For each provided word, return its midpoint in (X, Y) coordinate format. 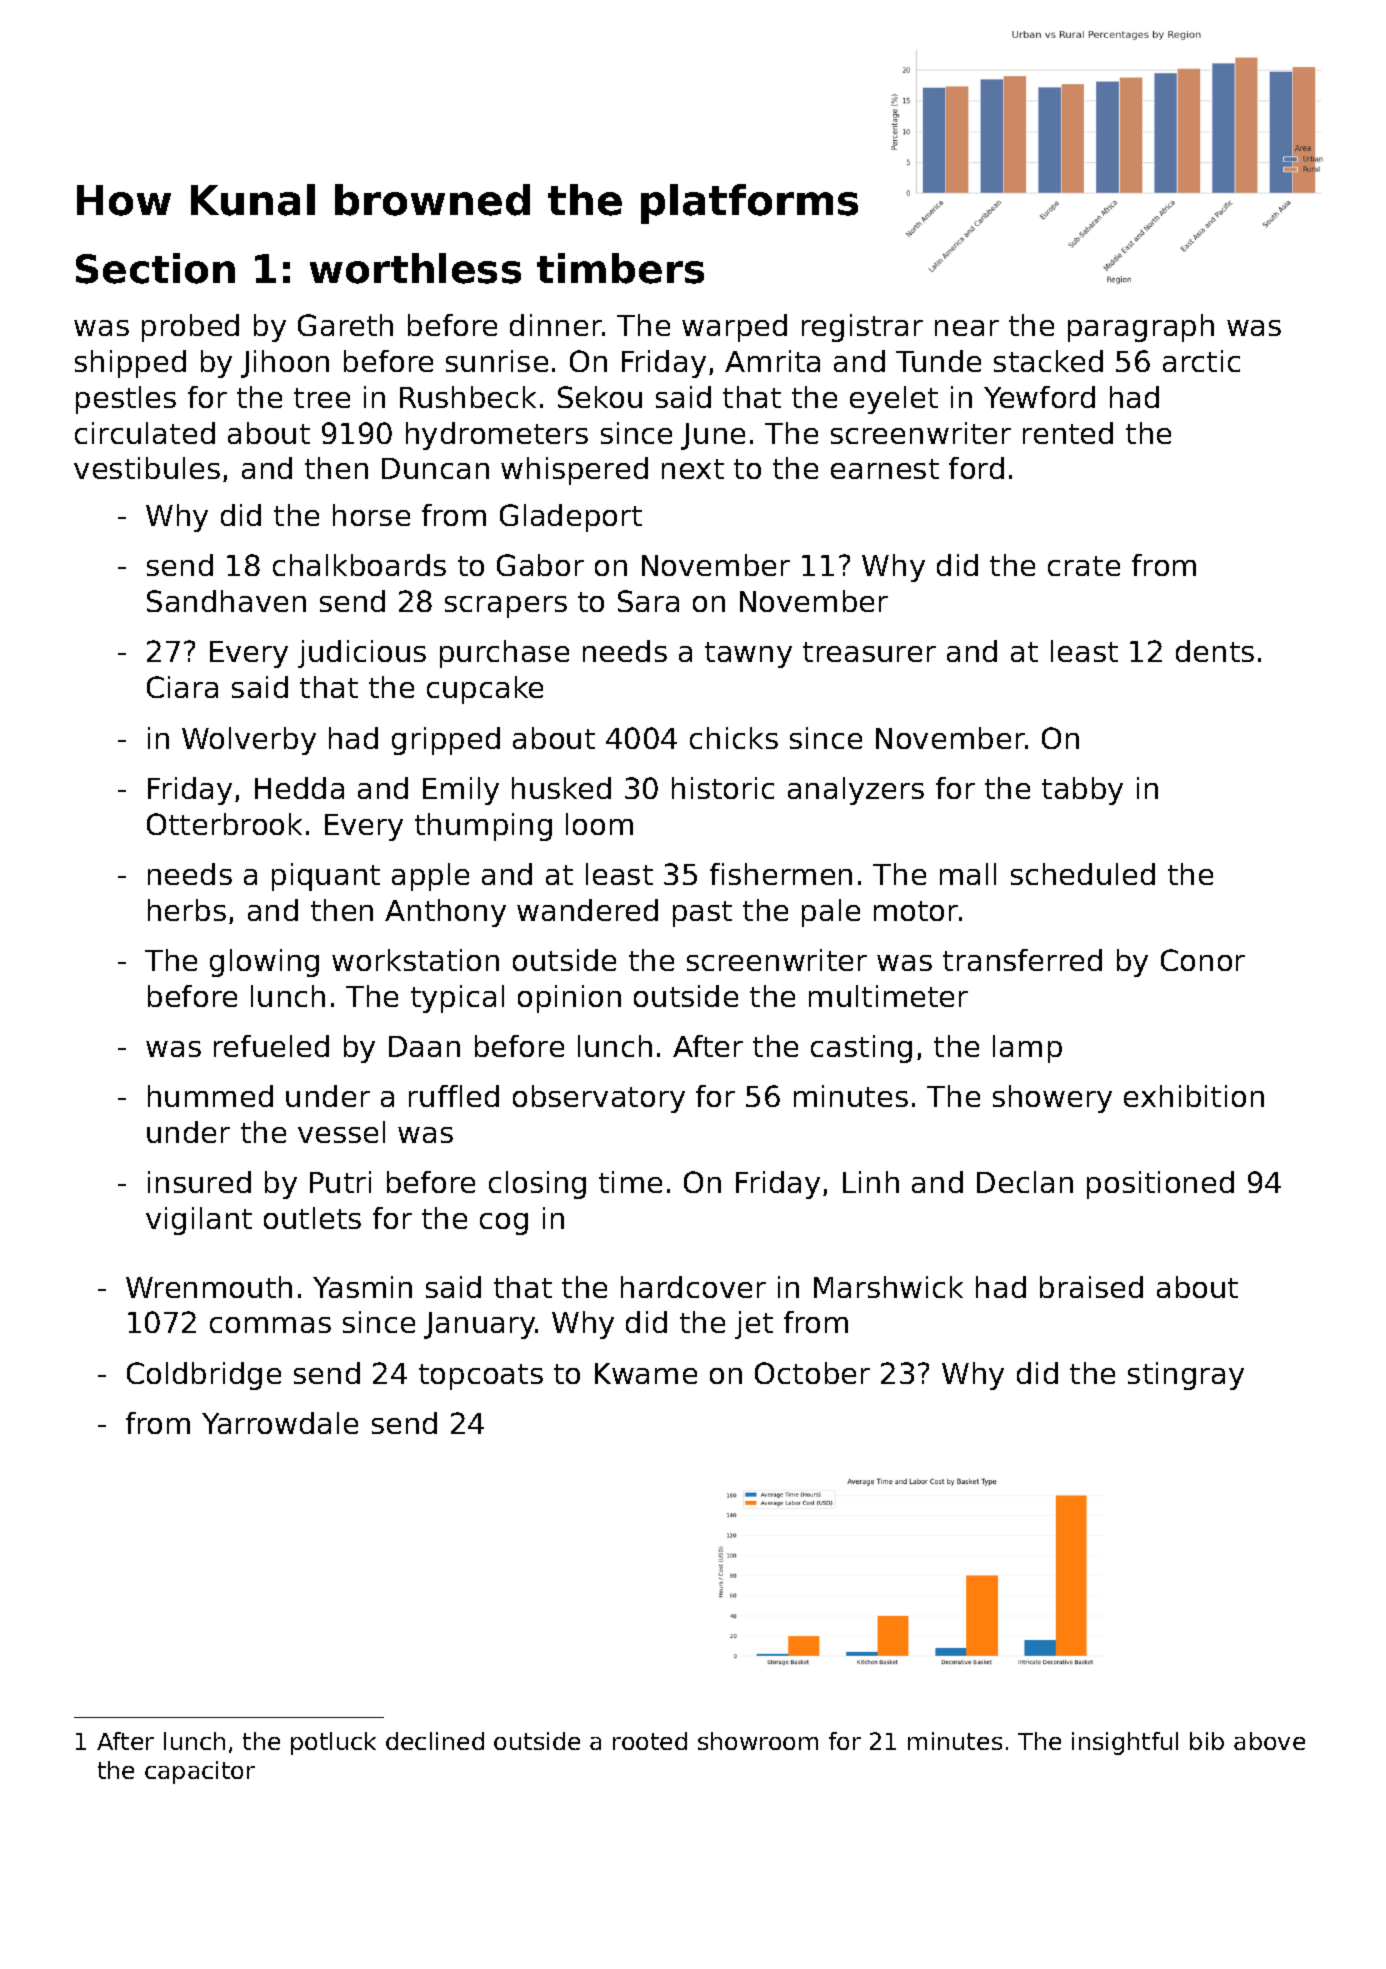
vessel (341, 1132)
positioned (1160, 1185)
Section (155, 268)
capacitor (200, 1772)
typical (457, 999)
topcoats (481, 1377)
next (693, 469)
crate (1084, 566)
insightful (1125, 1743)
